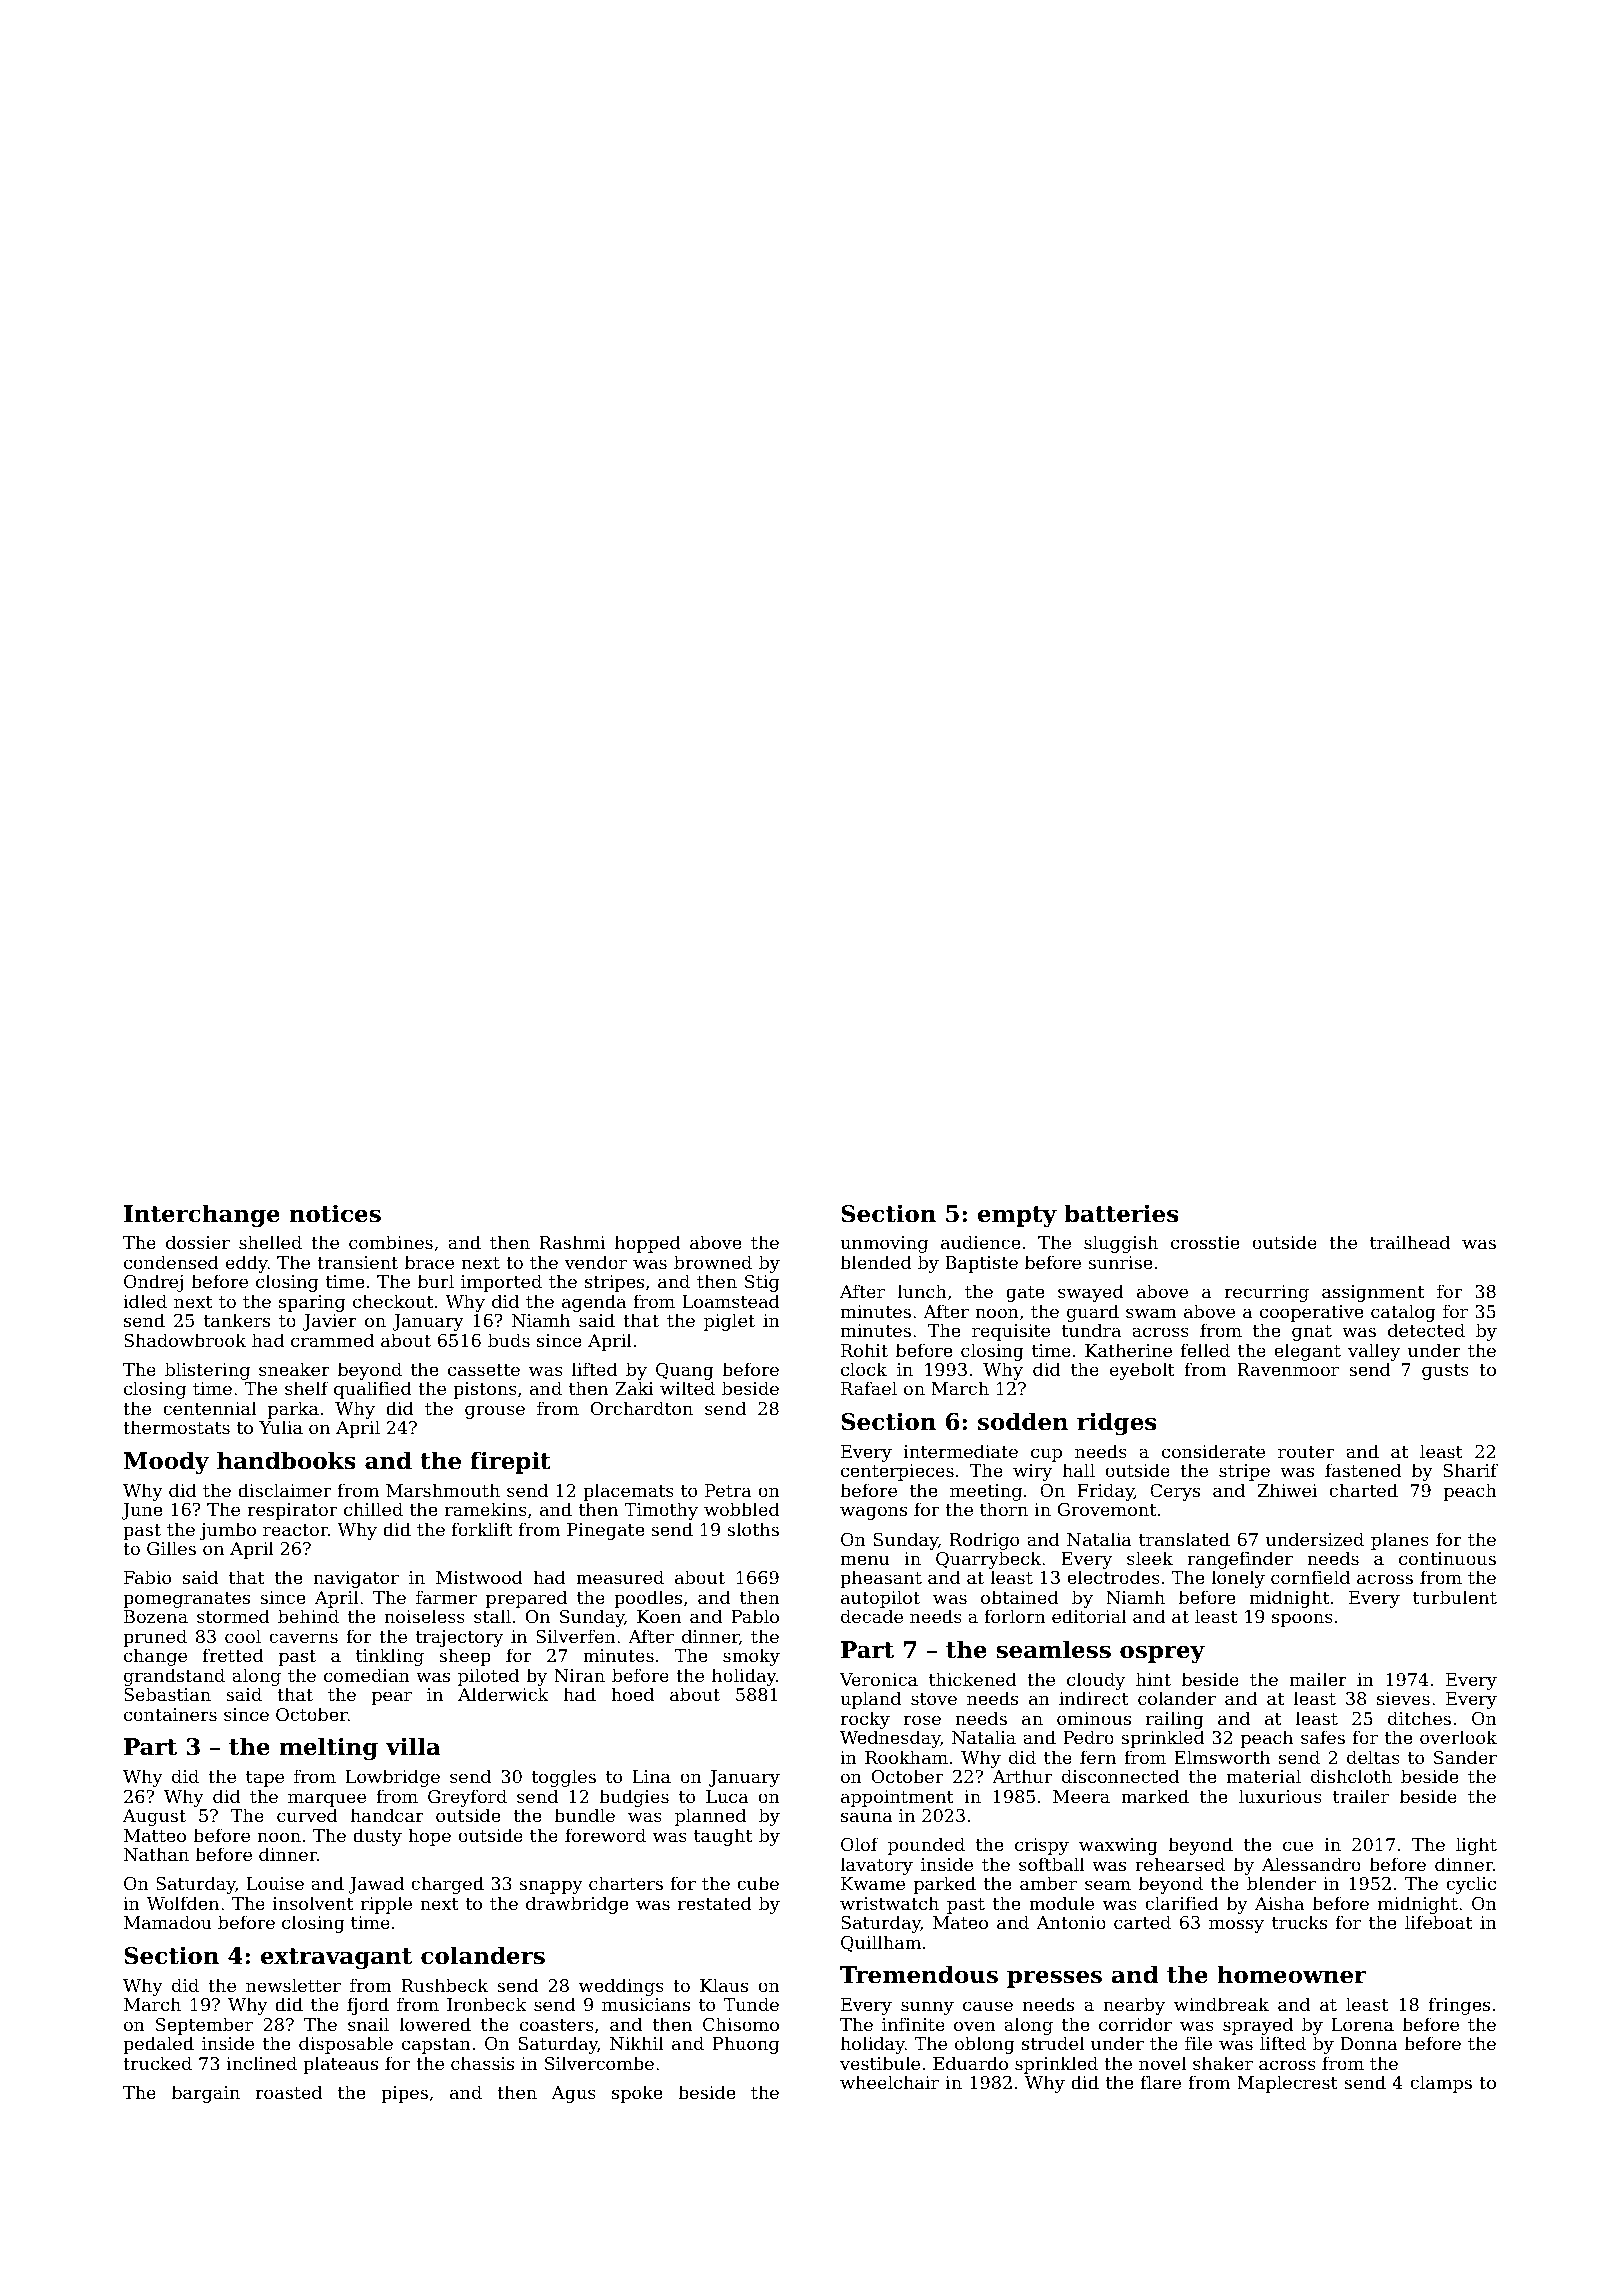 This document has height=2292, width=1620. Describe the element at coordinates (1205, 1242) in the document. I see `crosstie` at that location.
